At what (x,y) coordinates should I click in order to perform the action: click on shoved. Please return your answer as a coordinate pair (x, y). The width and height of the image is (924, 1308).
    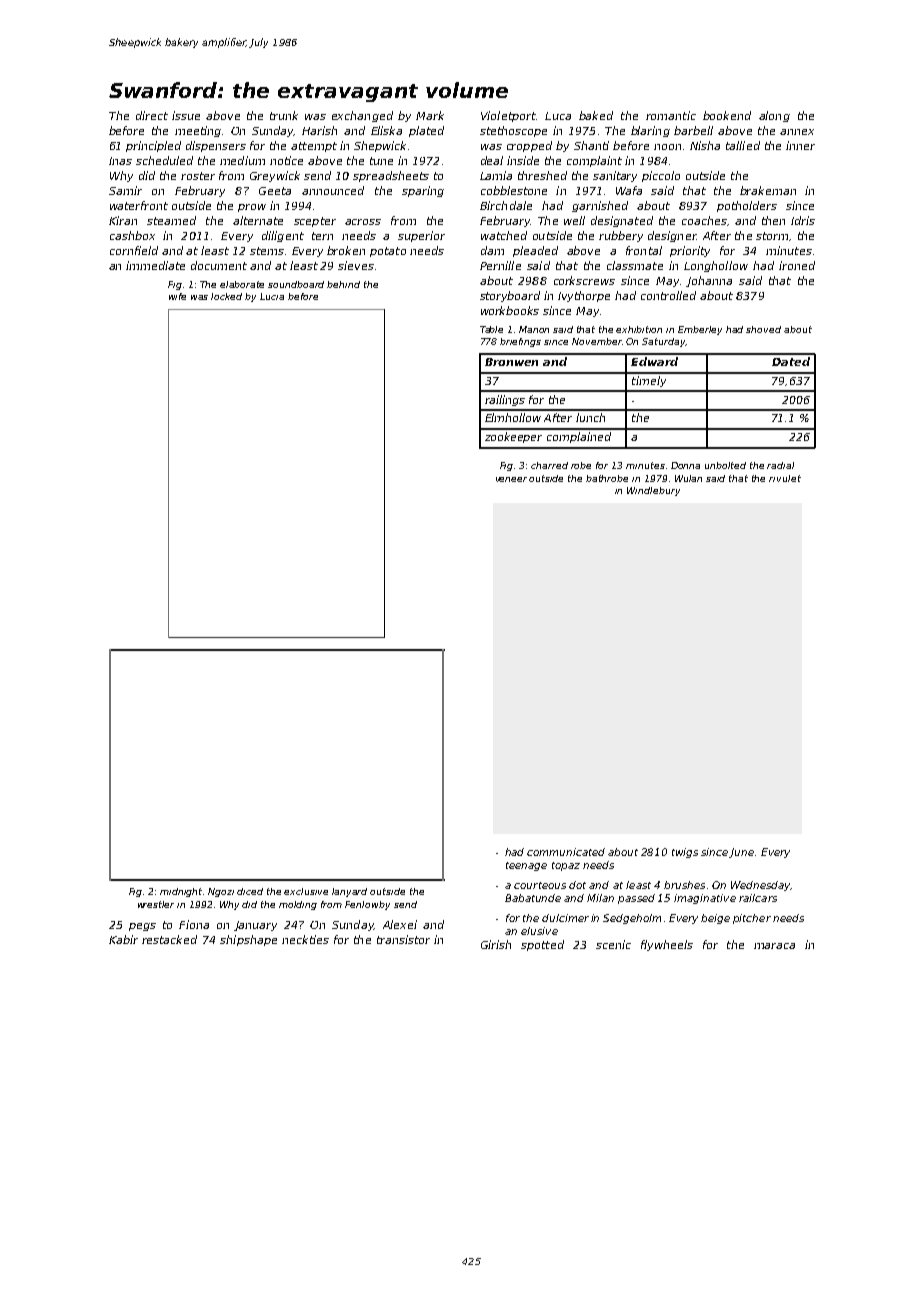
    Looking at the image, I should click on (763, 329).
